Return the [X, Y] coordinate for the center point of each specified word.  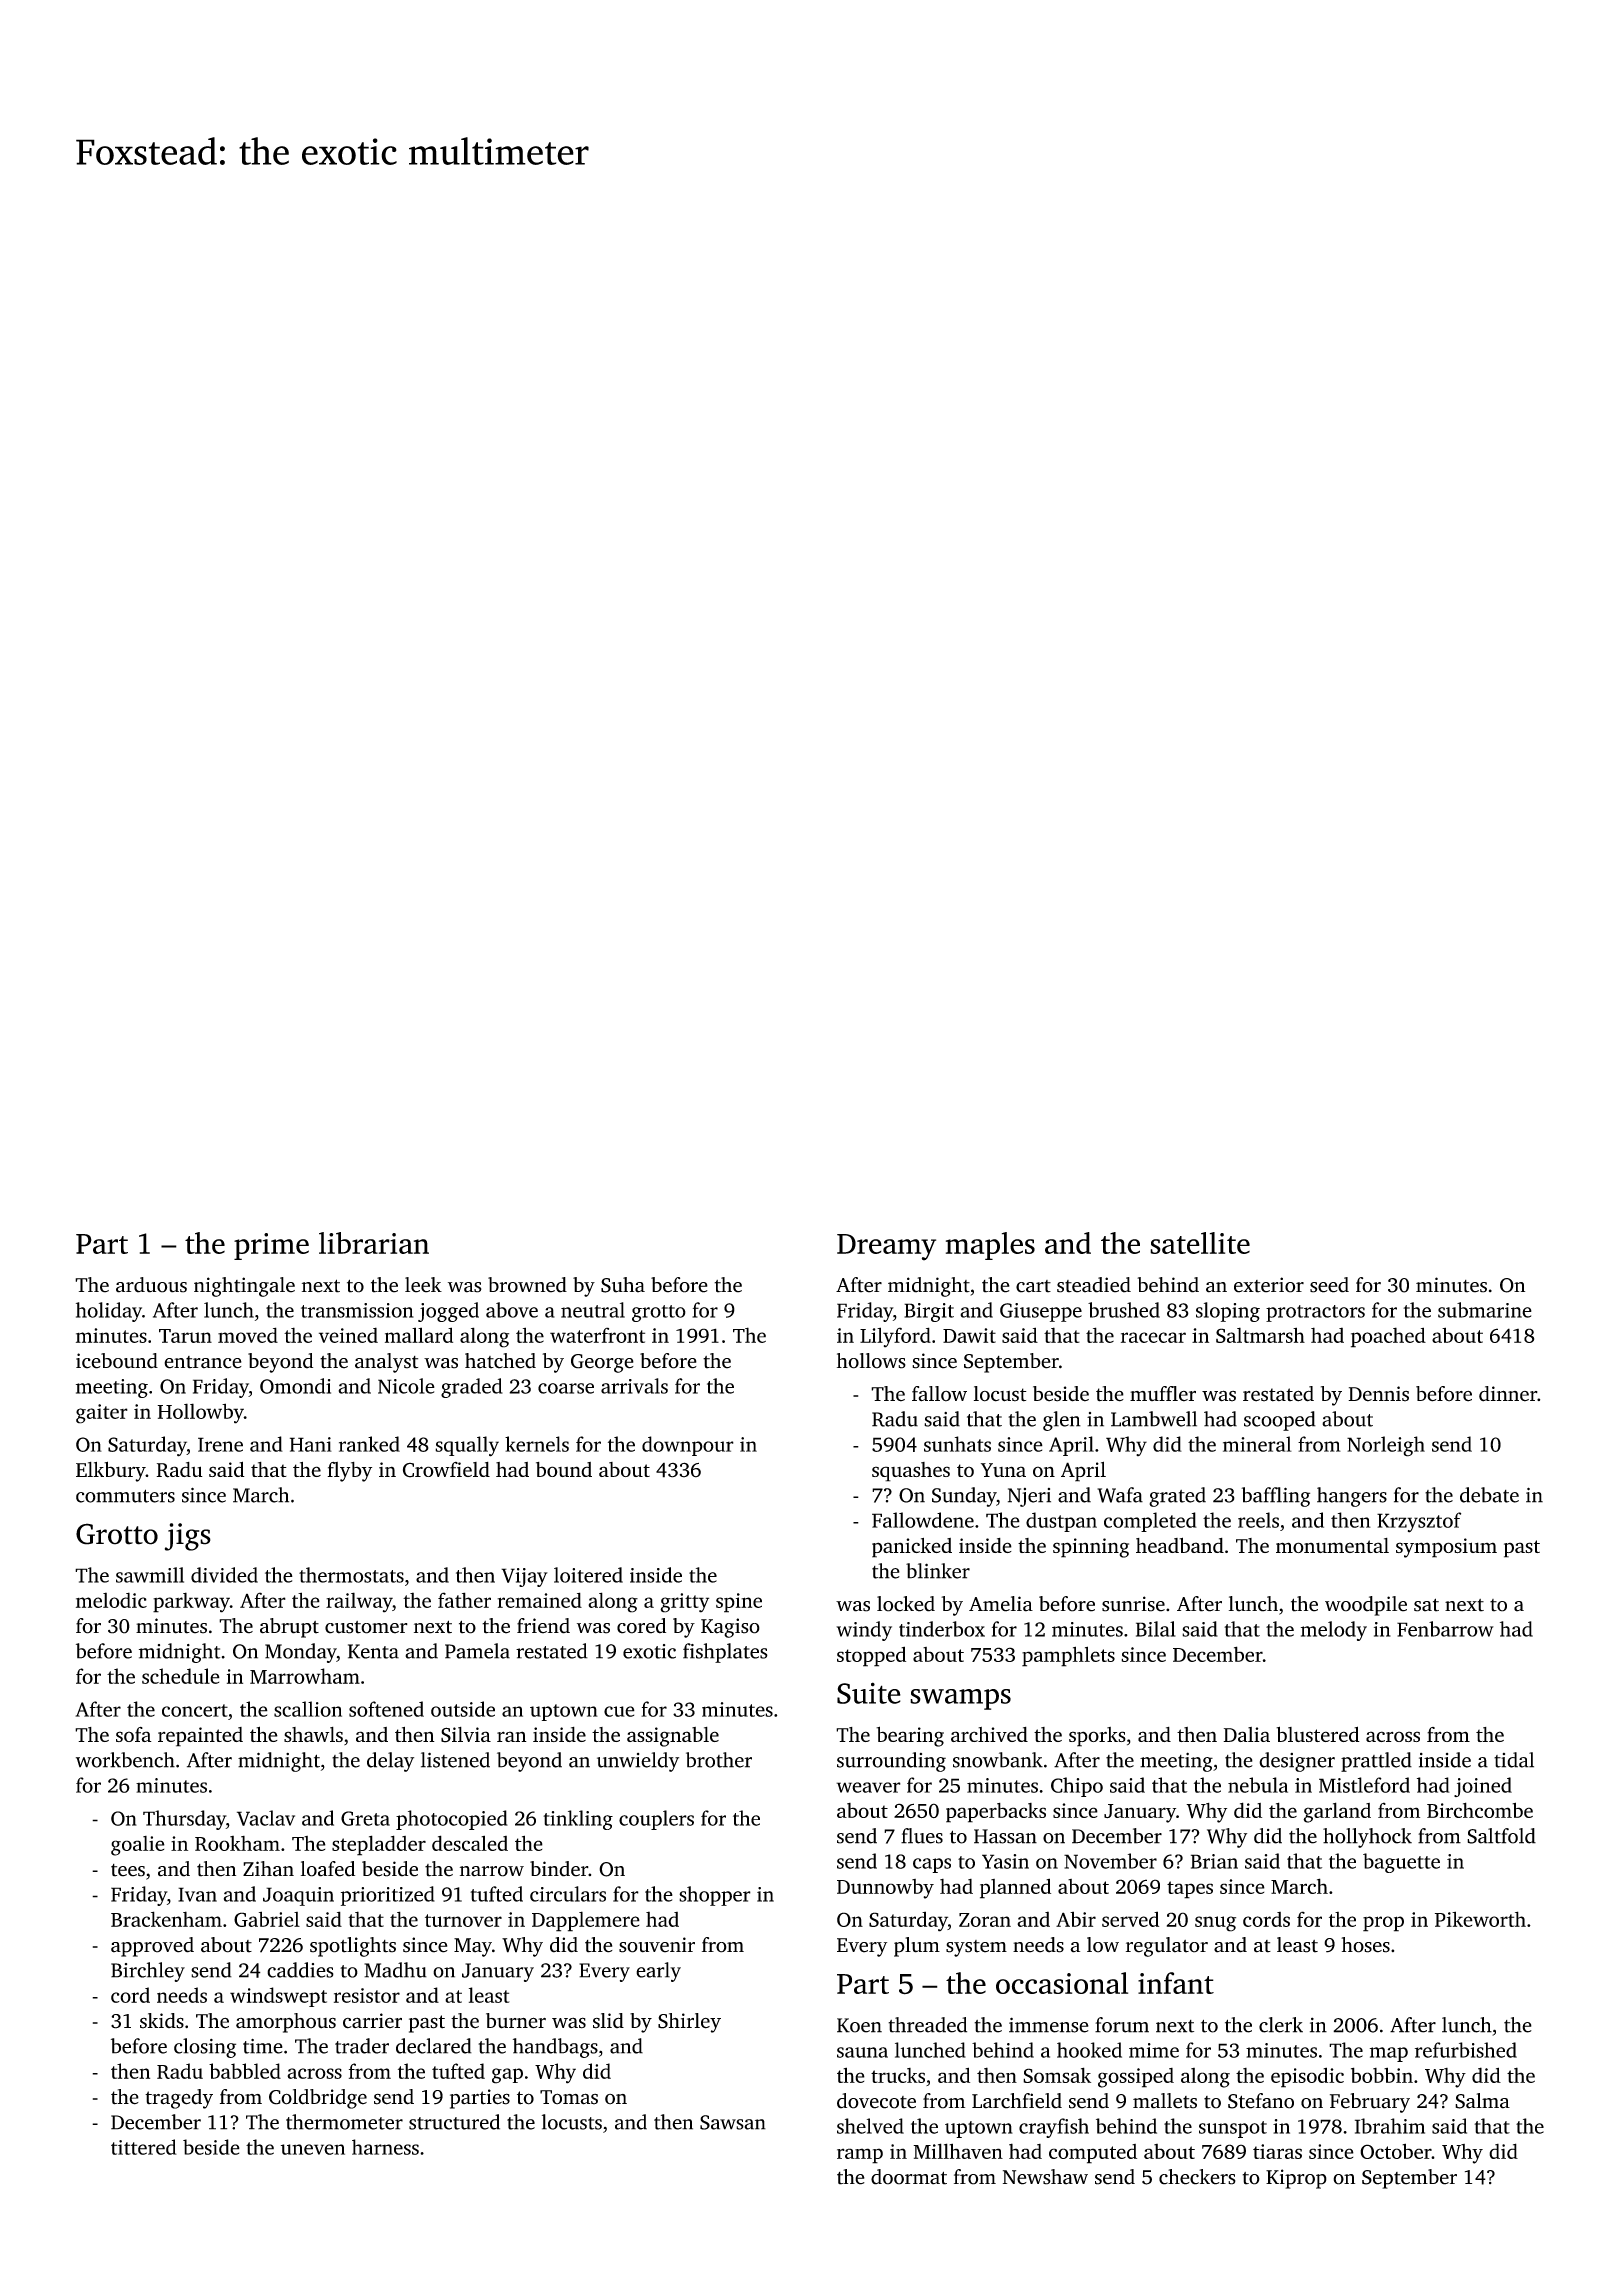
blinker [938, 1571]
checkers [1197, 2177]
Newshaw [1045, 2177]
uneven [313, 2149]
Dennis [1378, 1394]
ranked [369, 1444]
